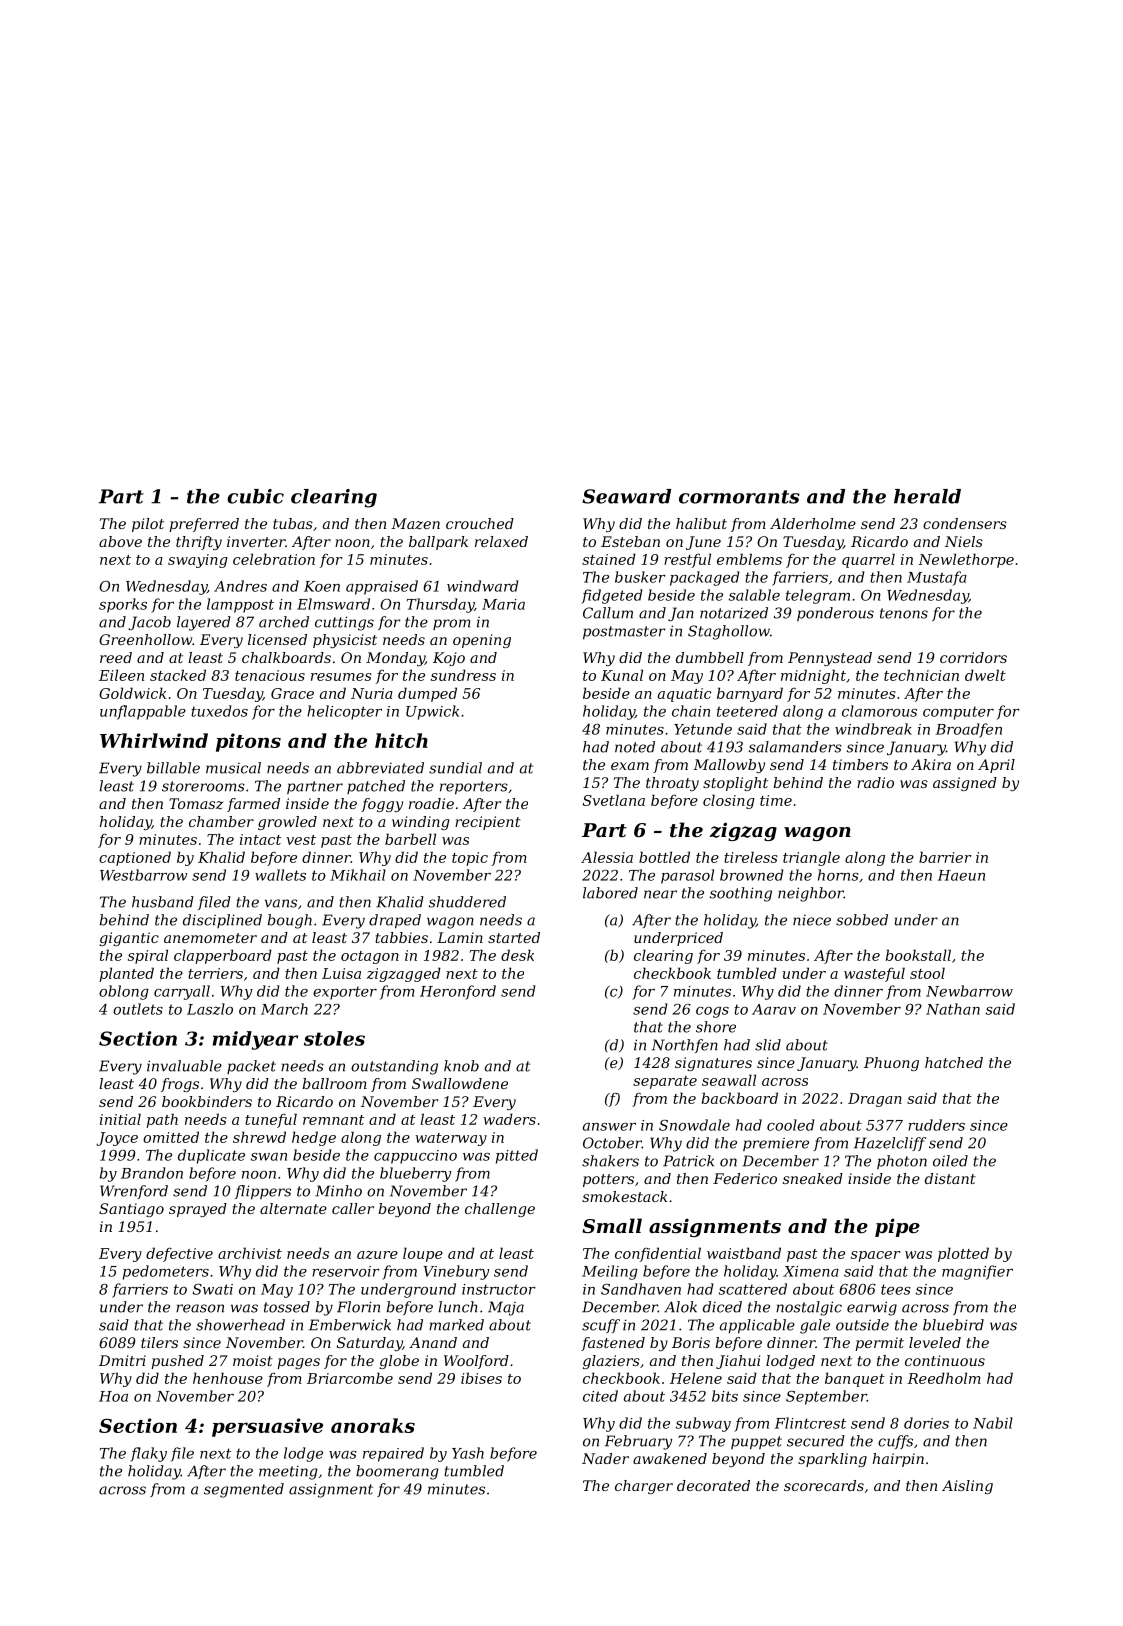 This screenshot has width=1123, height=1626. I want to click on technician, so click(921, 675).
